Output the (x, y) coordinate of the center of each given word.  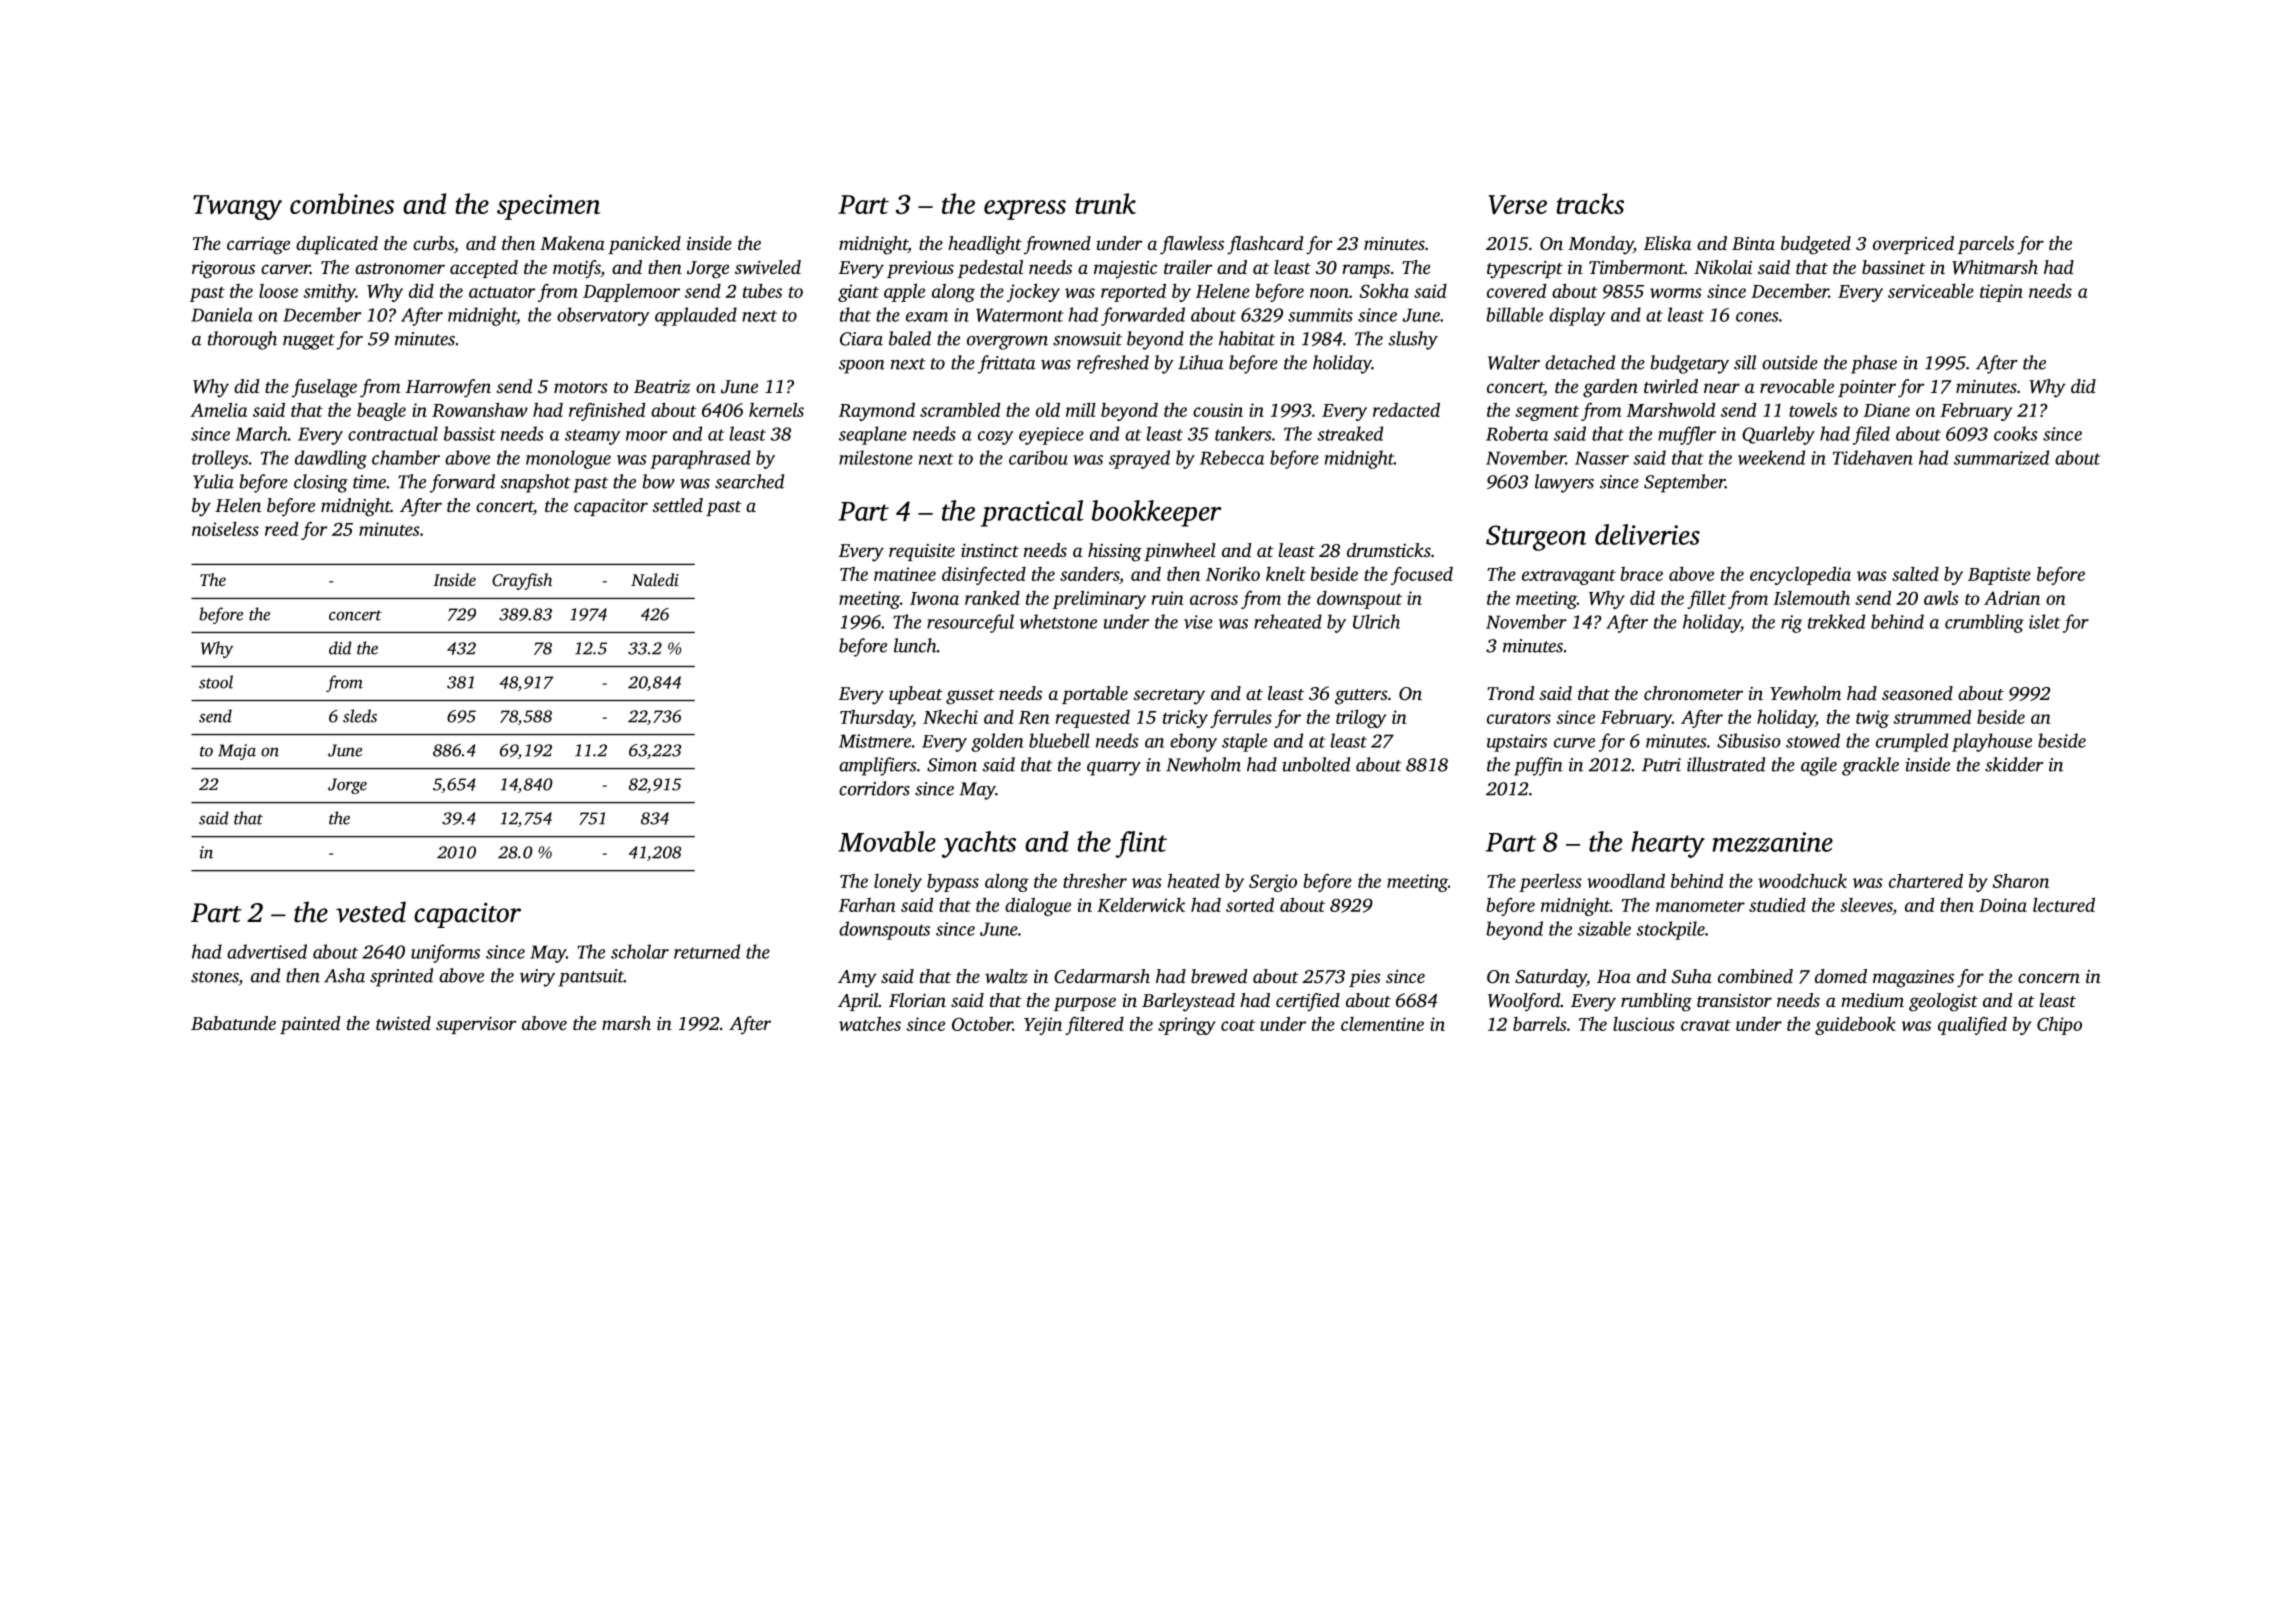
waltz (1006, 976)
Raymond (877, 411)
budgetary (1690, 364)
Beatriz (662, 387)
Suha (1692, 976)
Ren (1034, 717)
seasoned (1917, 693)
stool (216, 682)
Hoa (1614, 976)
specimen (548, 207)
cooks (2016, 433)
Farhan (867, 905)
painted (310, 1025)
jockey (1033, 292)
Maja (237, 752)
